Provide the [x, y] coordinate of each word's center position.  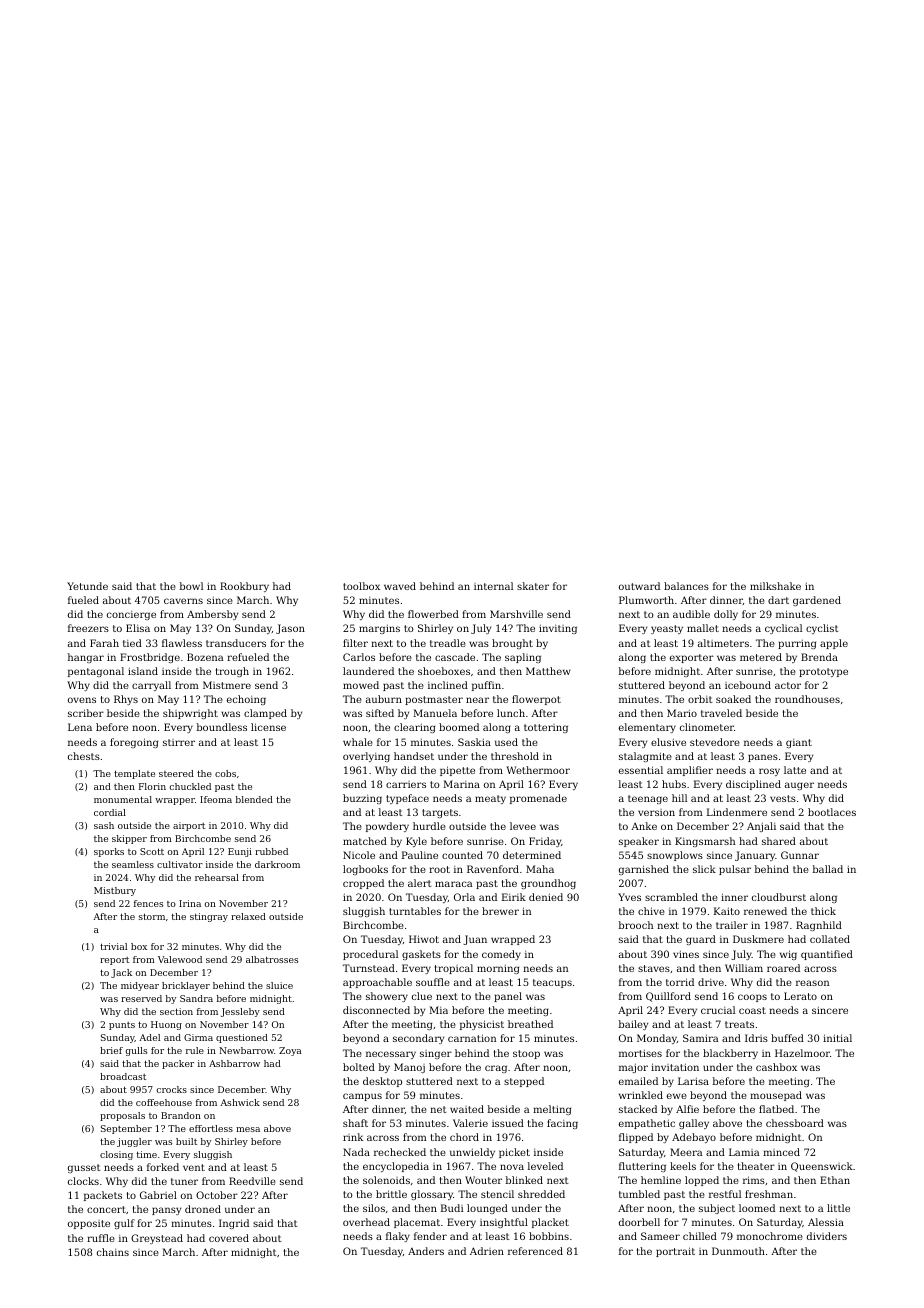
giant [799, 743]
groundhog [548, 884]
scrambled [671, 897]
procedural [370, 955]
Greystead [157, 1239]
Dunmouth [738, 1251]
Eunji [240, 852]
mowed [361, 685]
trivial [113, 946]
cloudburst [779, 897]
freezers [88, 628]
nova [512, 1167]
